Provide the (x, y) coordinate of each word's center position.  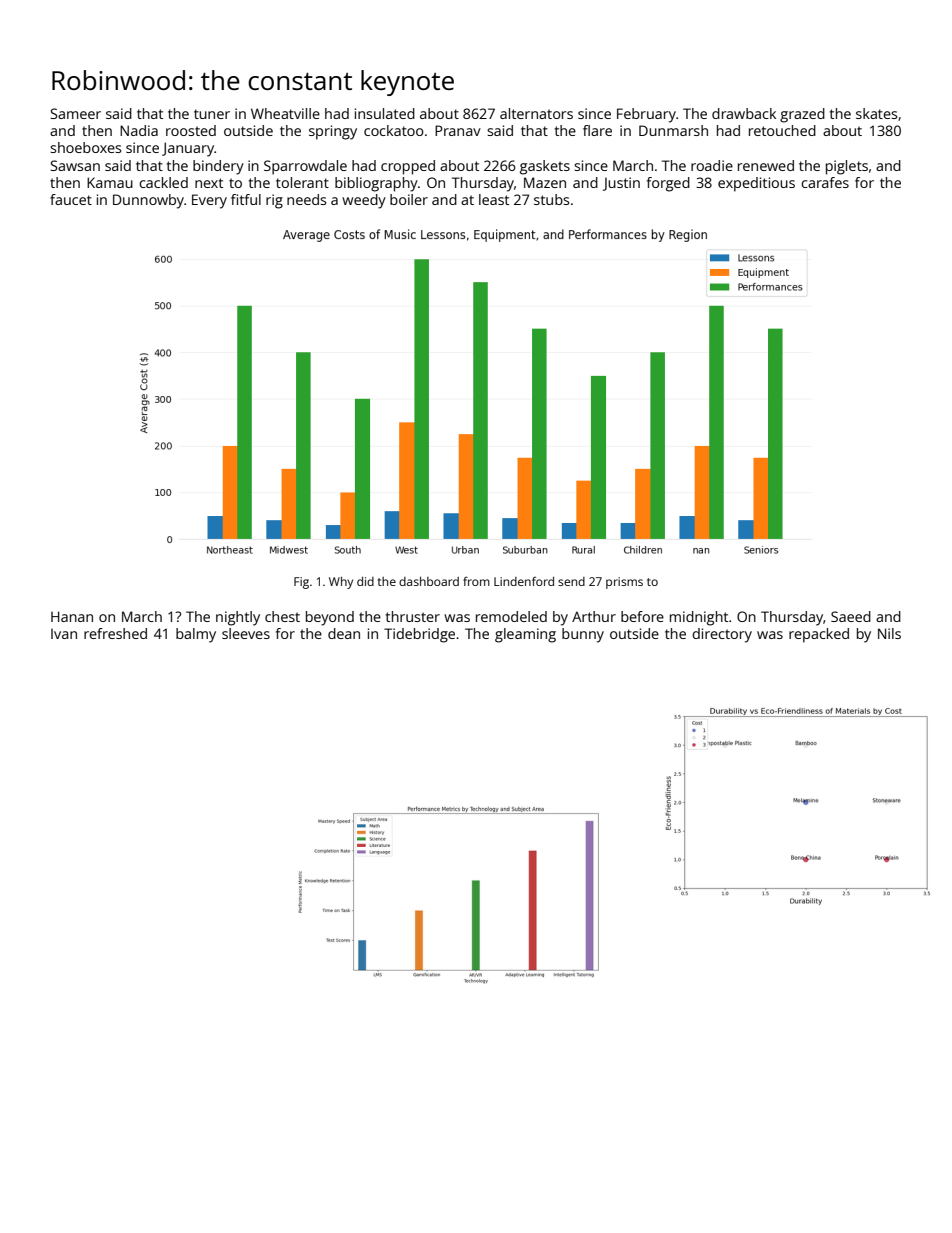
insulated (385, 113)
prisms (624, 583)
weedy (364, 201)
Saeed (851, 616)
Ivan (64, 634)
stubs (551, 199)
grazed (802, 115)
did (365, 581)
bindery (218, 167)
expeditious (756, 184)
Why (341, 583)
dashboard (429, 581)
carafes (825, 182)
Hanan (72, 616)
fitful (246, 199)
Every (209, 201)
